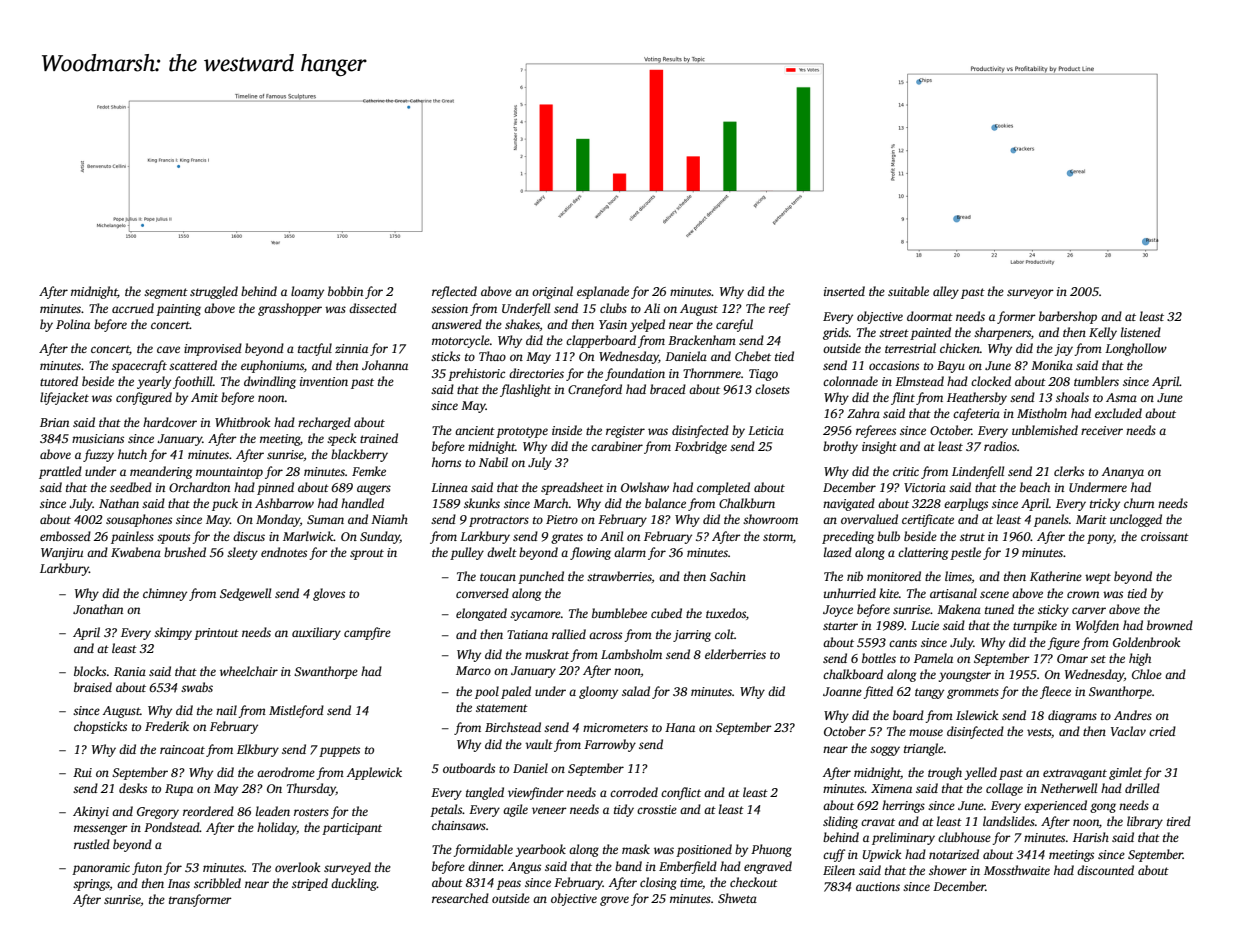 This screenshot has height=952, width=1233. I want to click on improvised, so click(213, 349).
